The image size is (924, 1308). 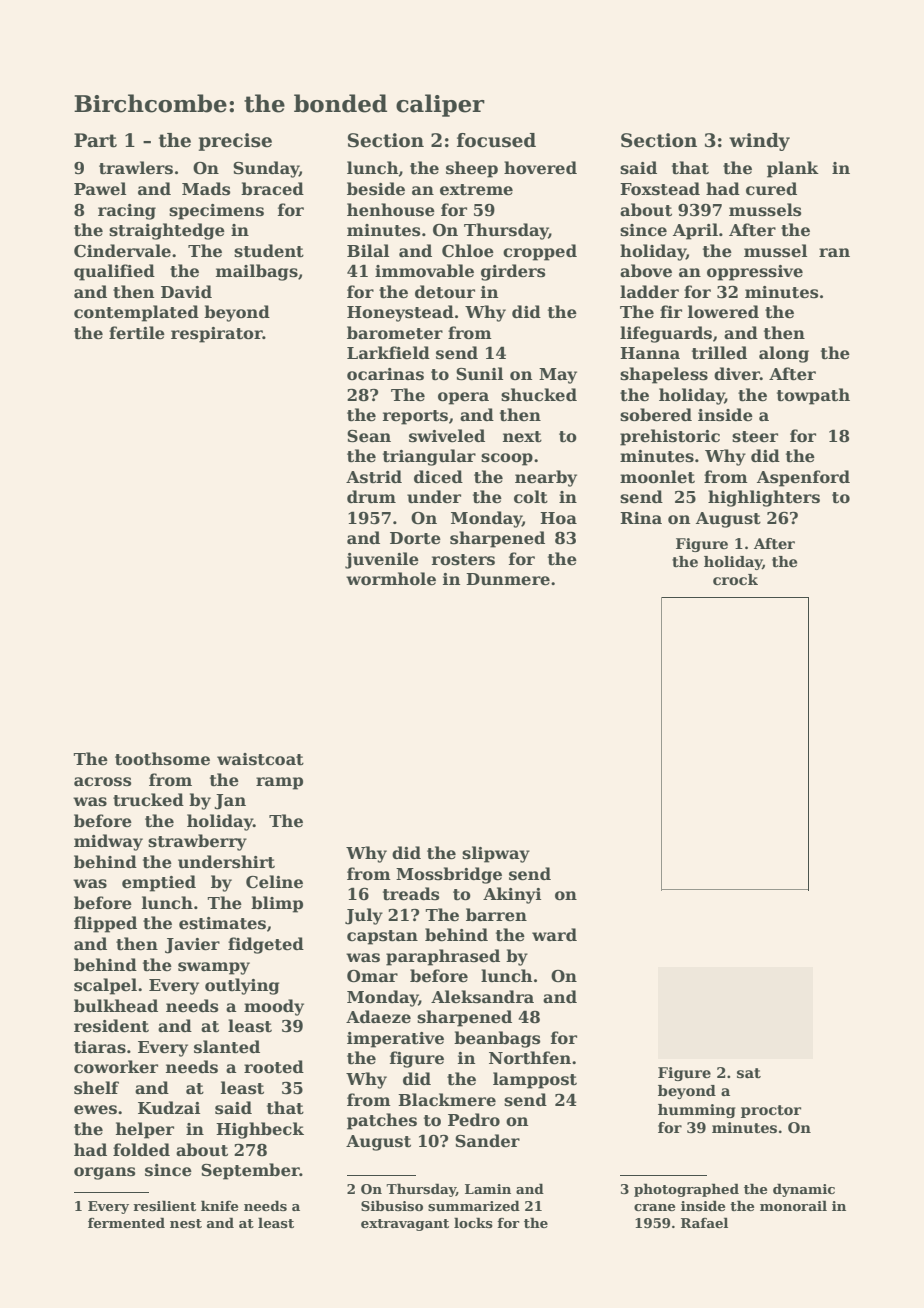 What do you see at coordinates (378, 1017) in the page?
I see `Adaeze` at bounding box center [378, 1017].
